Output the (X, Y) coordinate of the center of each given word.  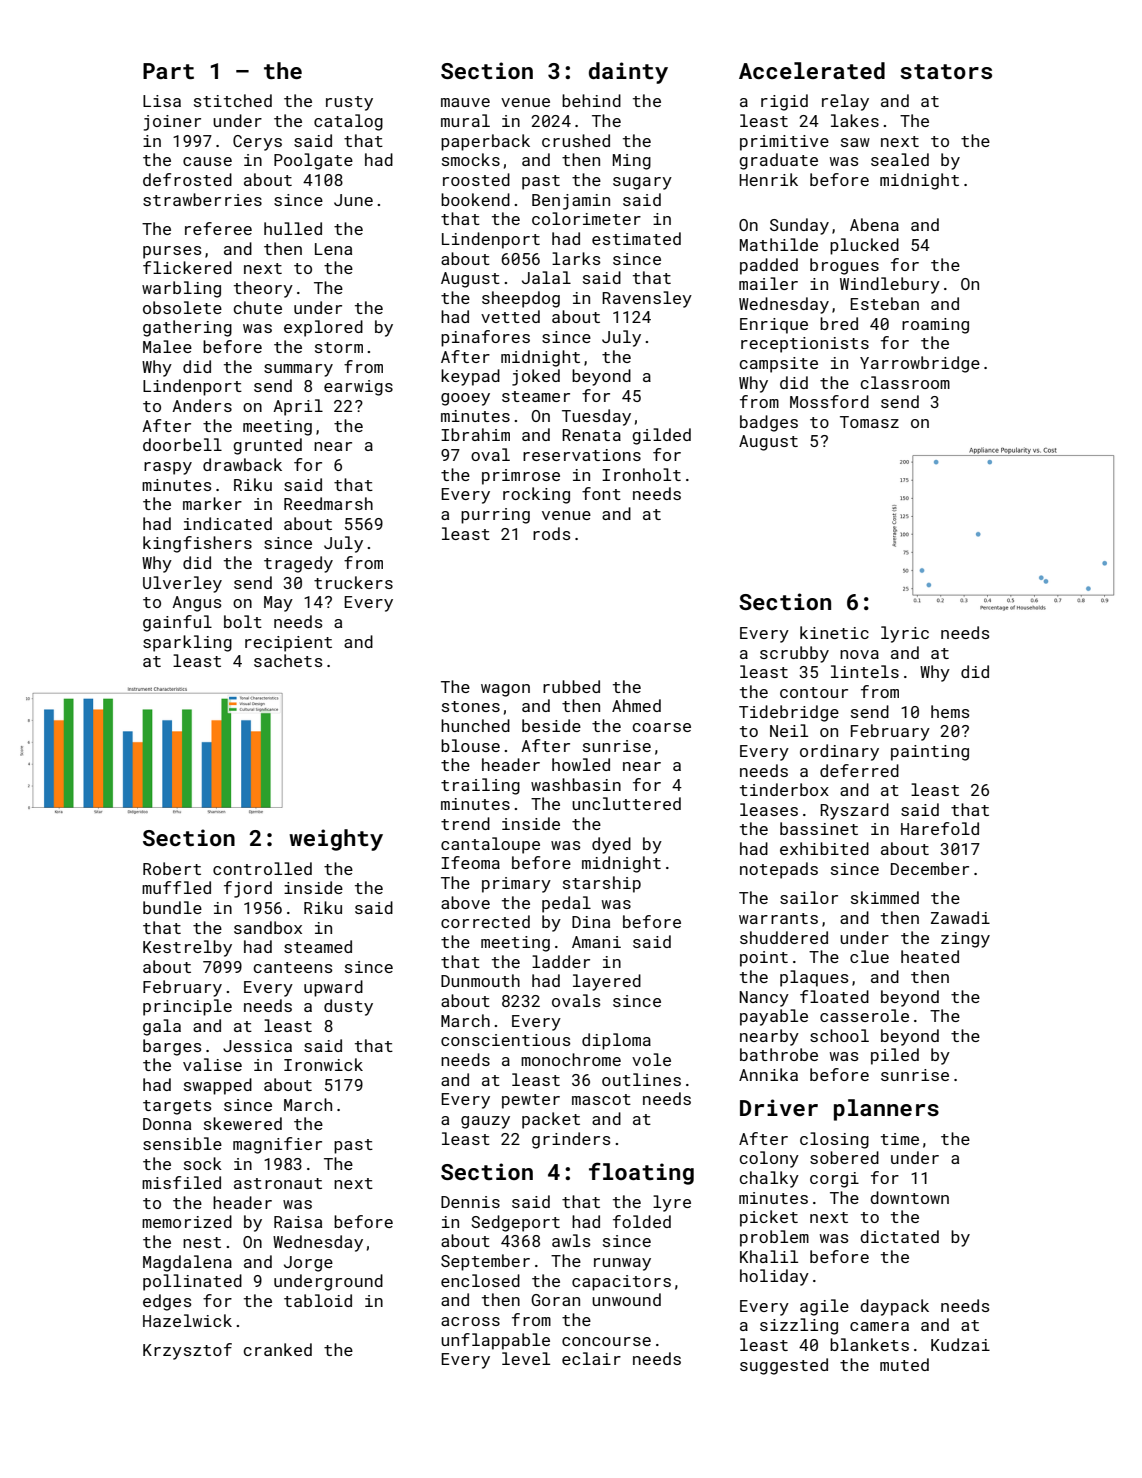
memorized (187, 1221)
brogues (844, 266)
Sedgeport (515, 1223)
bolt (243, 621)
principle (187, 1007)
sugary (642, 183)
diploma (616, 1041)
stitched (233, 100)
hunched (475, 725)
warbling (181, 289)
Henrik (768, 179)
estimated (636, 238)
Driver (779, 1107)
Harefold (940, 828)
